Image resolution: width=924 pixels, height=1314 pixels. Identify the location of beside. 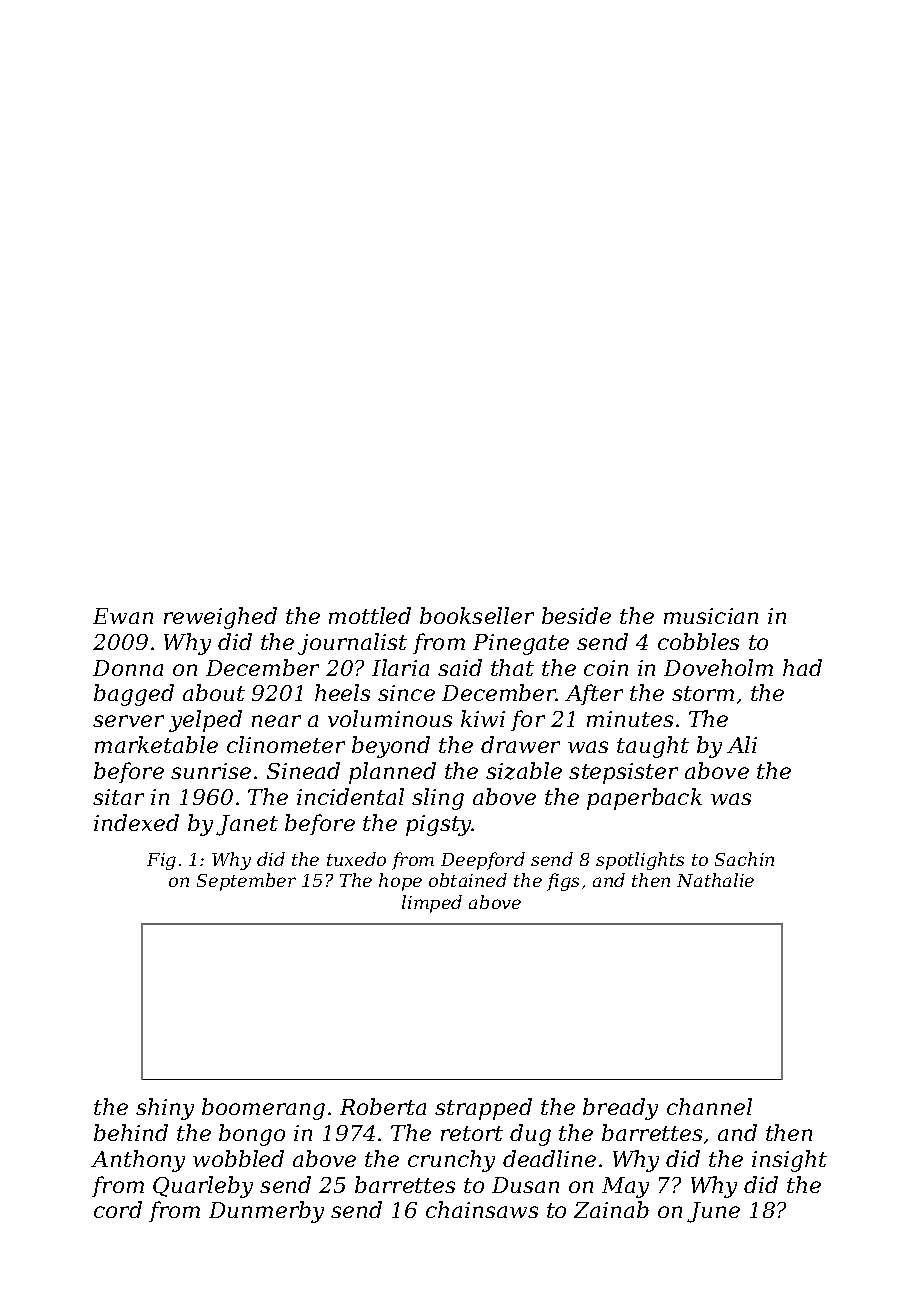
(576, 615).
